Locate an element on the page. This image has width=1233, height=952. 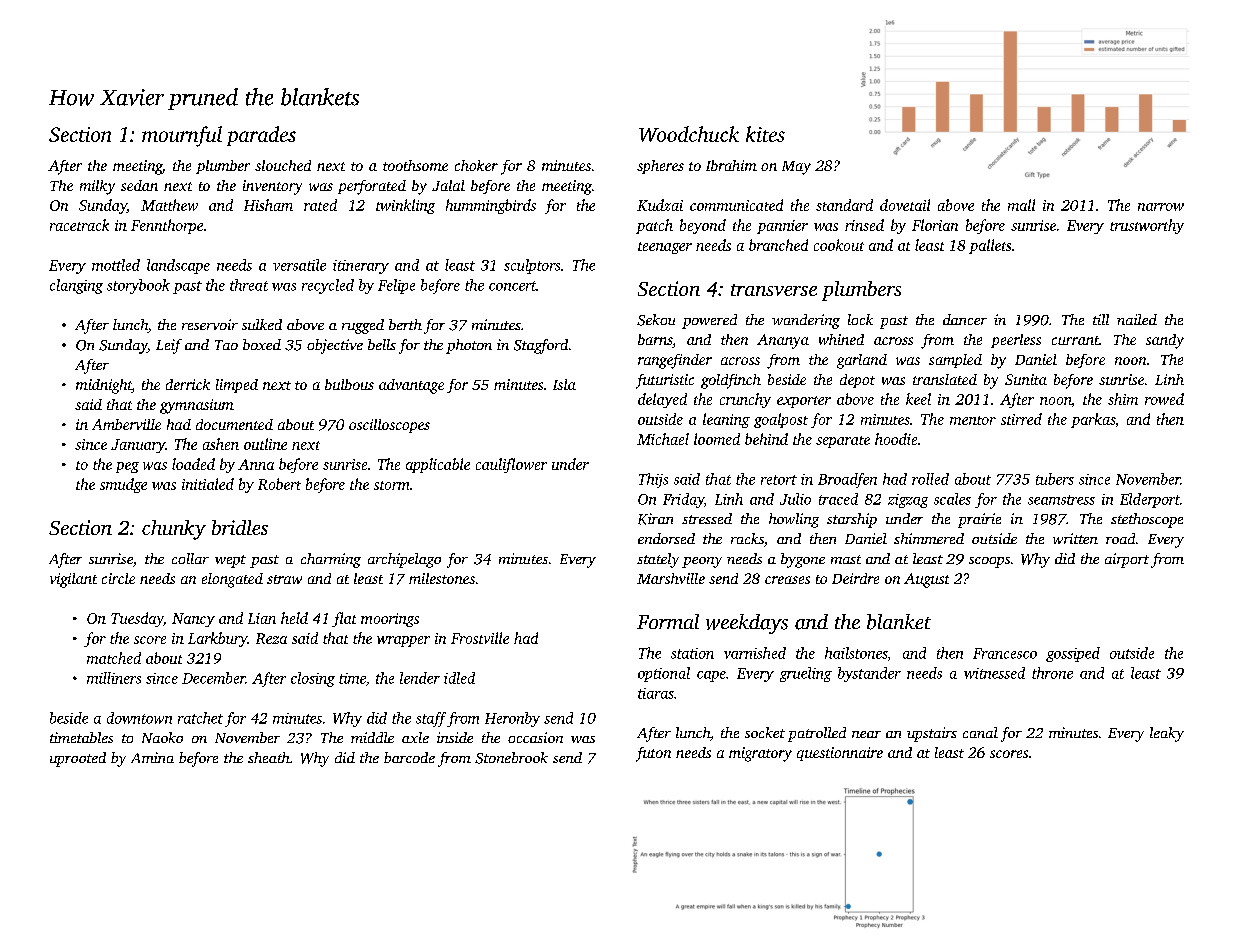
applicable is located at coordinates (438, 465).
